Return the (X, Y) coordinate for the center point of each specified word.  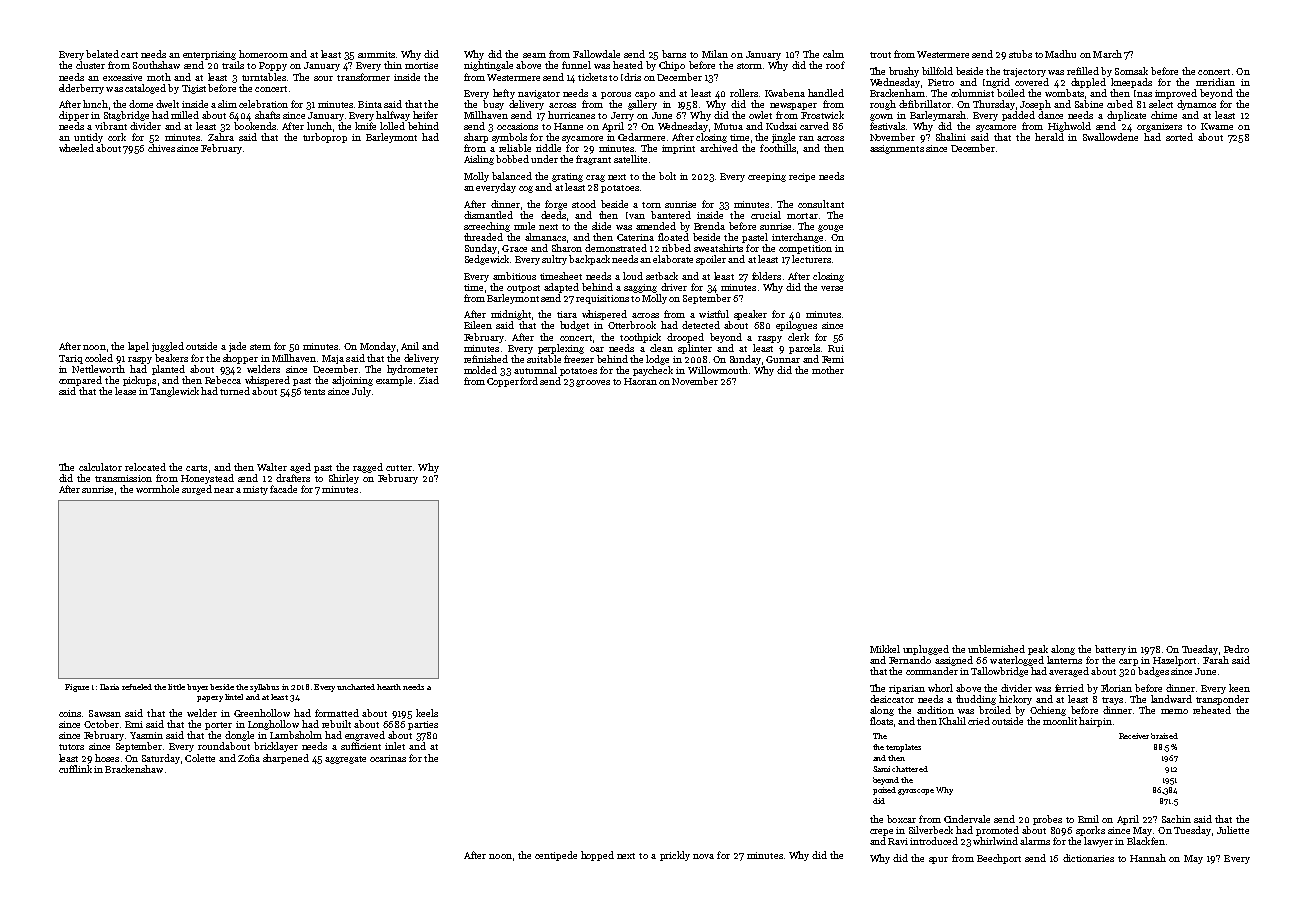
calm (833, 54)
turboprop (325, 138)
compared (80, 381)
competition (805, 249)
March (1107, 54)
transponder (1222, 700)
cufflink (75, 769)
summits (376, 54)
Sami (881, 769)
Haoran (640, 381)
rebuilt (336, 724)
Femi (833, 359)
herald (1049, 137)
